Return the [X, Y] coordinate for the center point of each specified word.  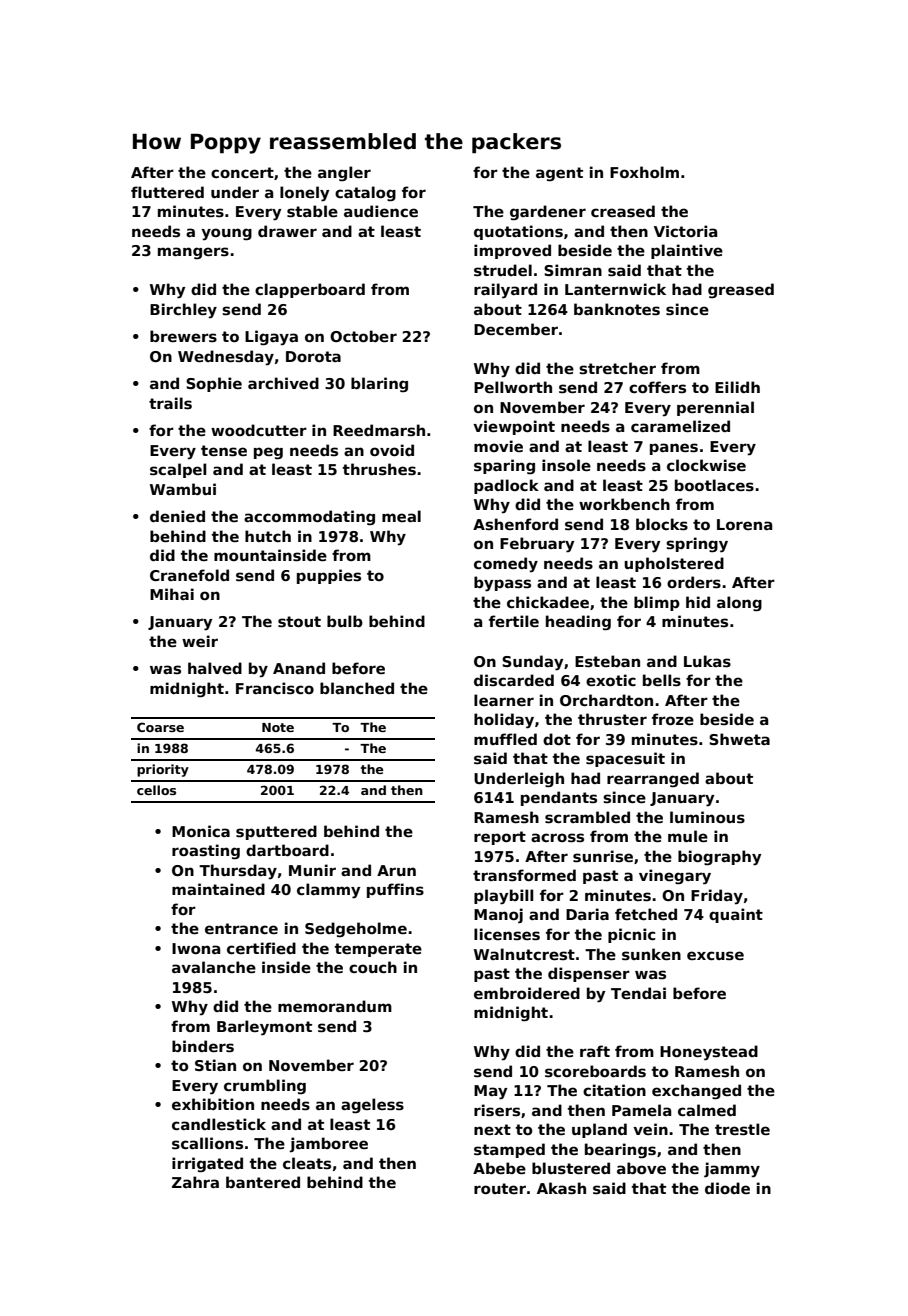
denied [177, 516]
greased [741, 290]
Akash [561, 1188]
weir [200, 641]
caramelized [680, 426]
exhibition [213, 1104]
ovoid [392, 450]
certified [261, 948]
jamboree [328, 1144]
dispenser [589, 974]
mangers [193, 253]
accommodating [309, 517]
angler [344, 173]
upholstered [674, 564]
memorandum [335, 1006]
